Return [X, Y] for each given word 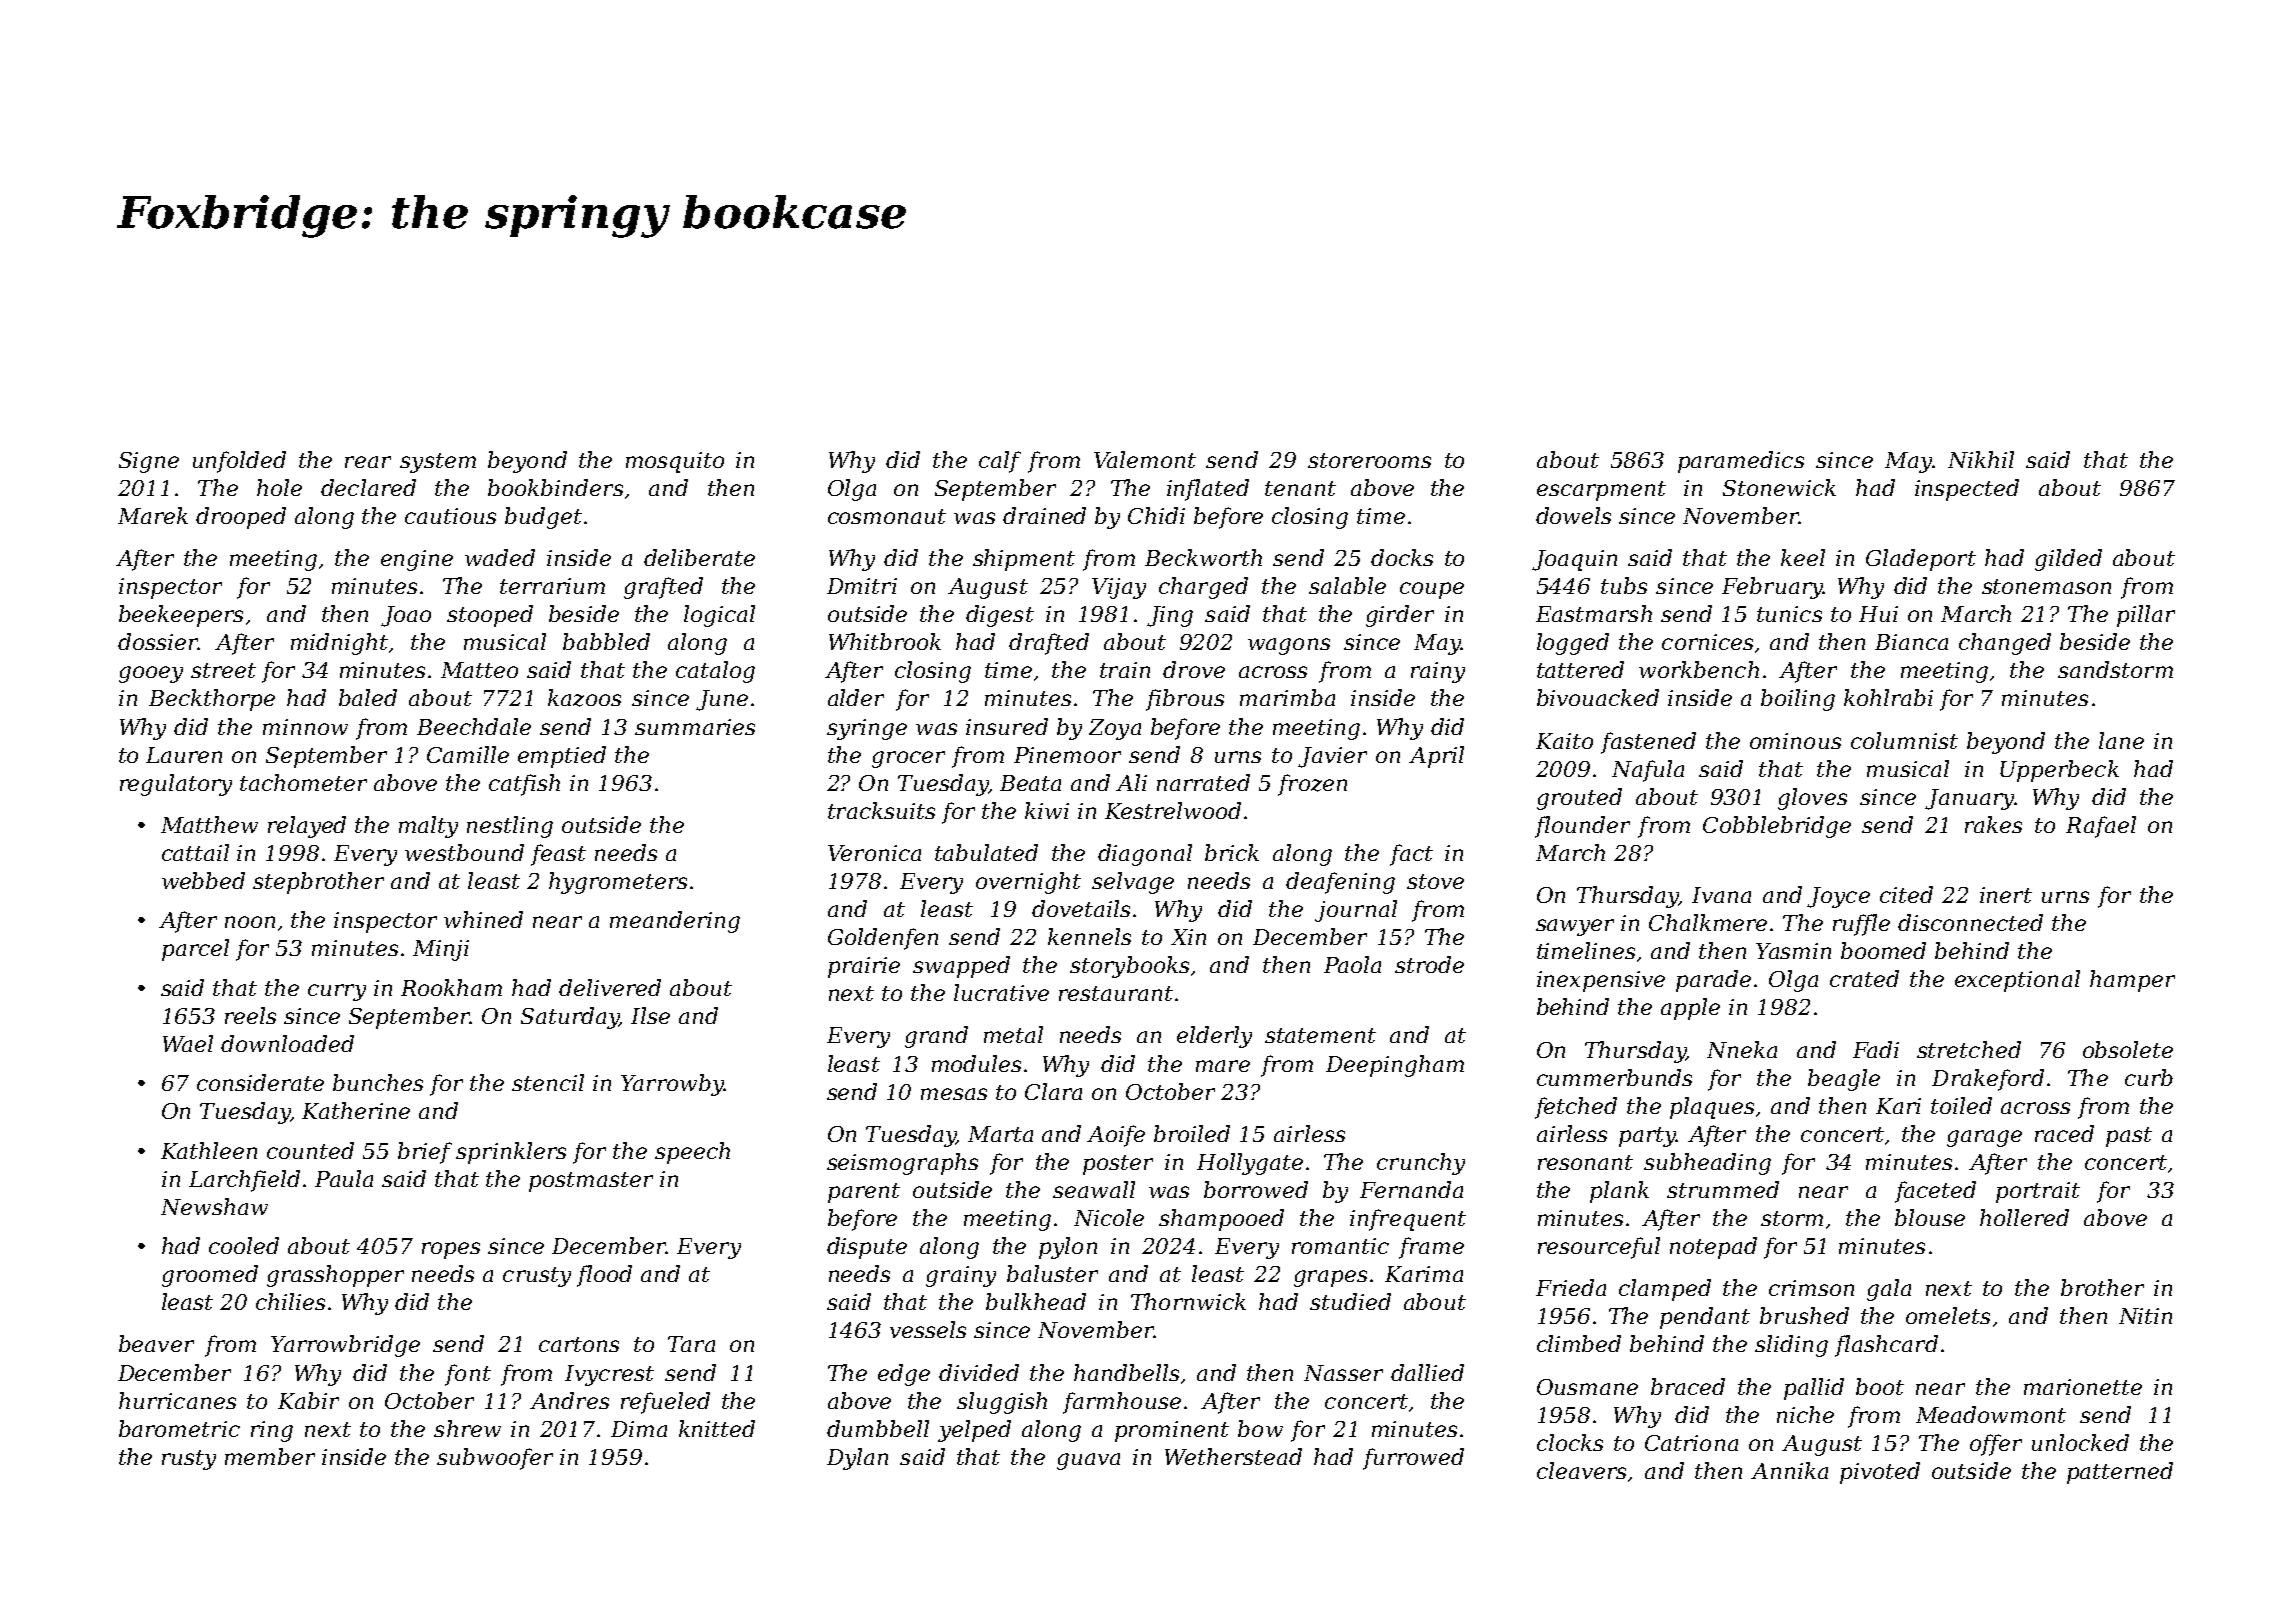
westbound [464, 852]
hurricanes [177, 1400]
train [1125, 670]
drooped [241, 518]
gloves [1812, 799]
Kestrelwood [1173, 810]
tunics [1789, 614]
